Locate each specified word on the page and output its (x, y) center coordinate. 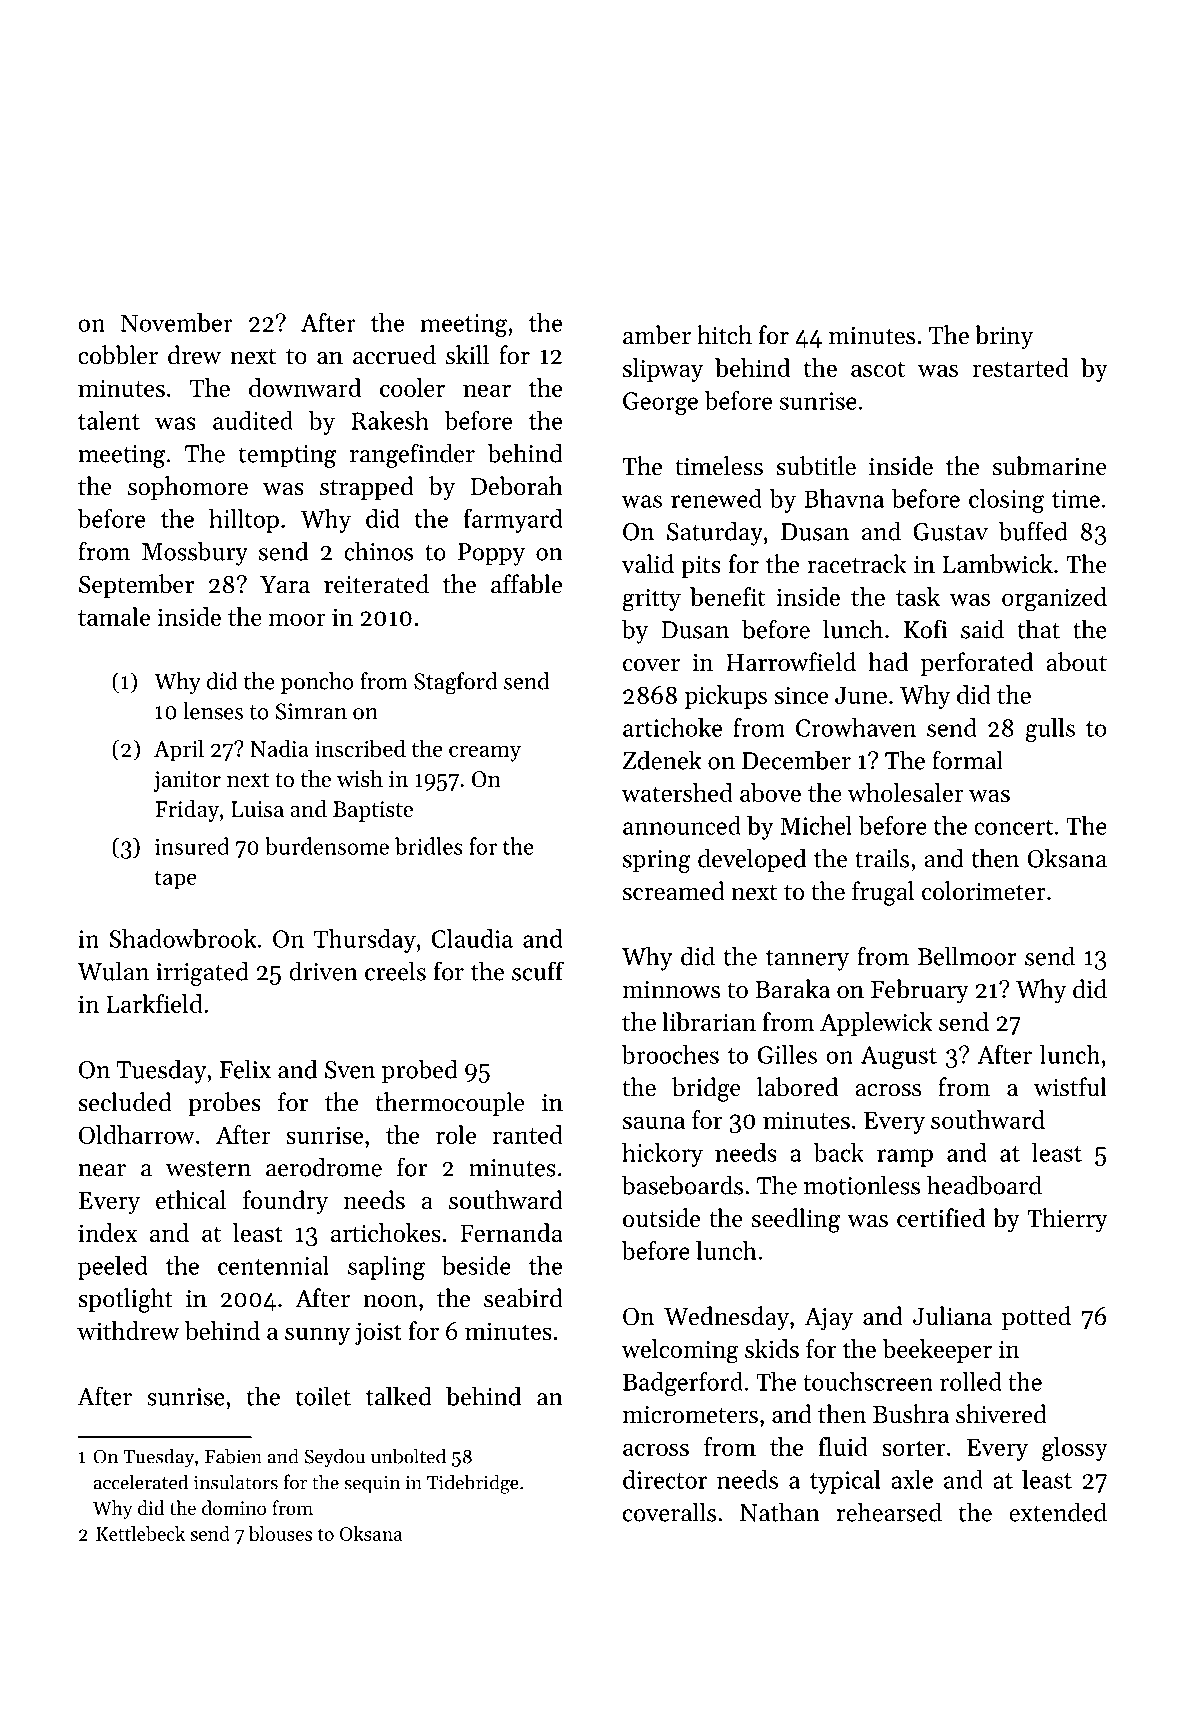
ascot (878, 369)
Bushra (911, 1414)
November (177, 322)
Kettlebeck (140, 1533)
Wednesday (726, 1318)
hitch (724, 335)
